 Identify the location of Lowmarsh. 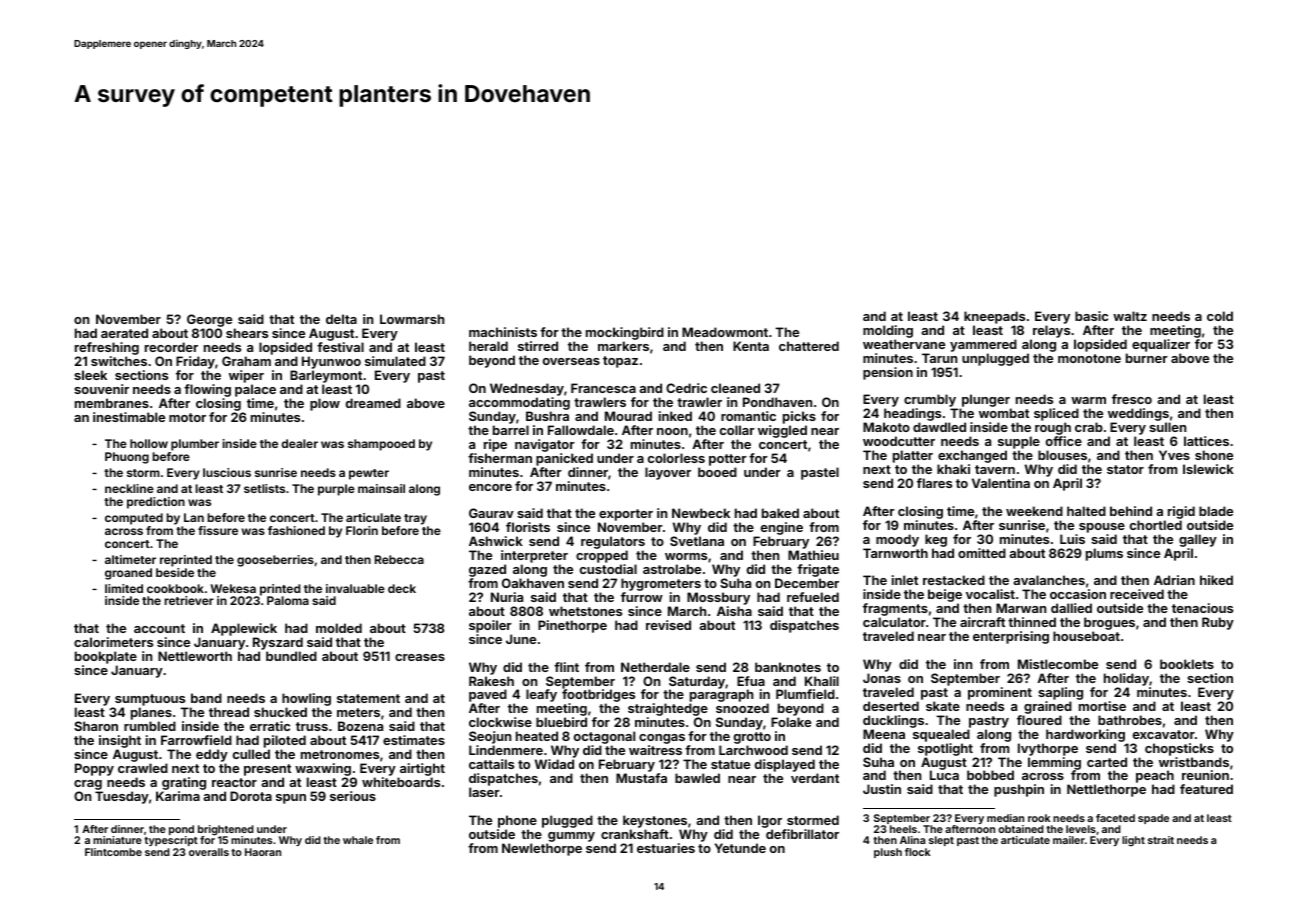
(412, 319).
